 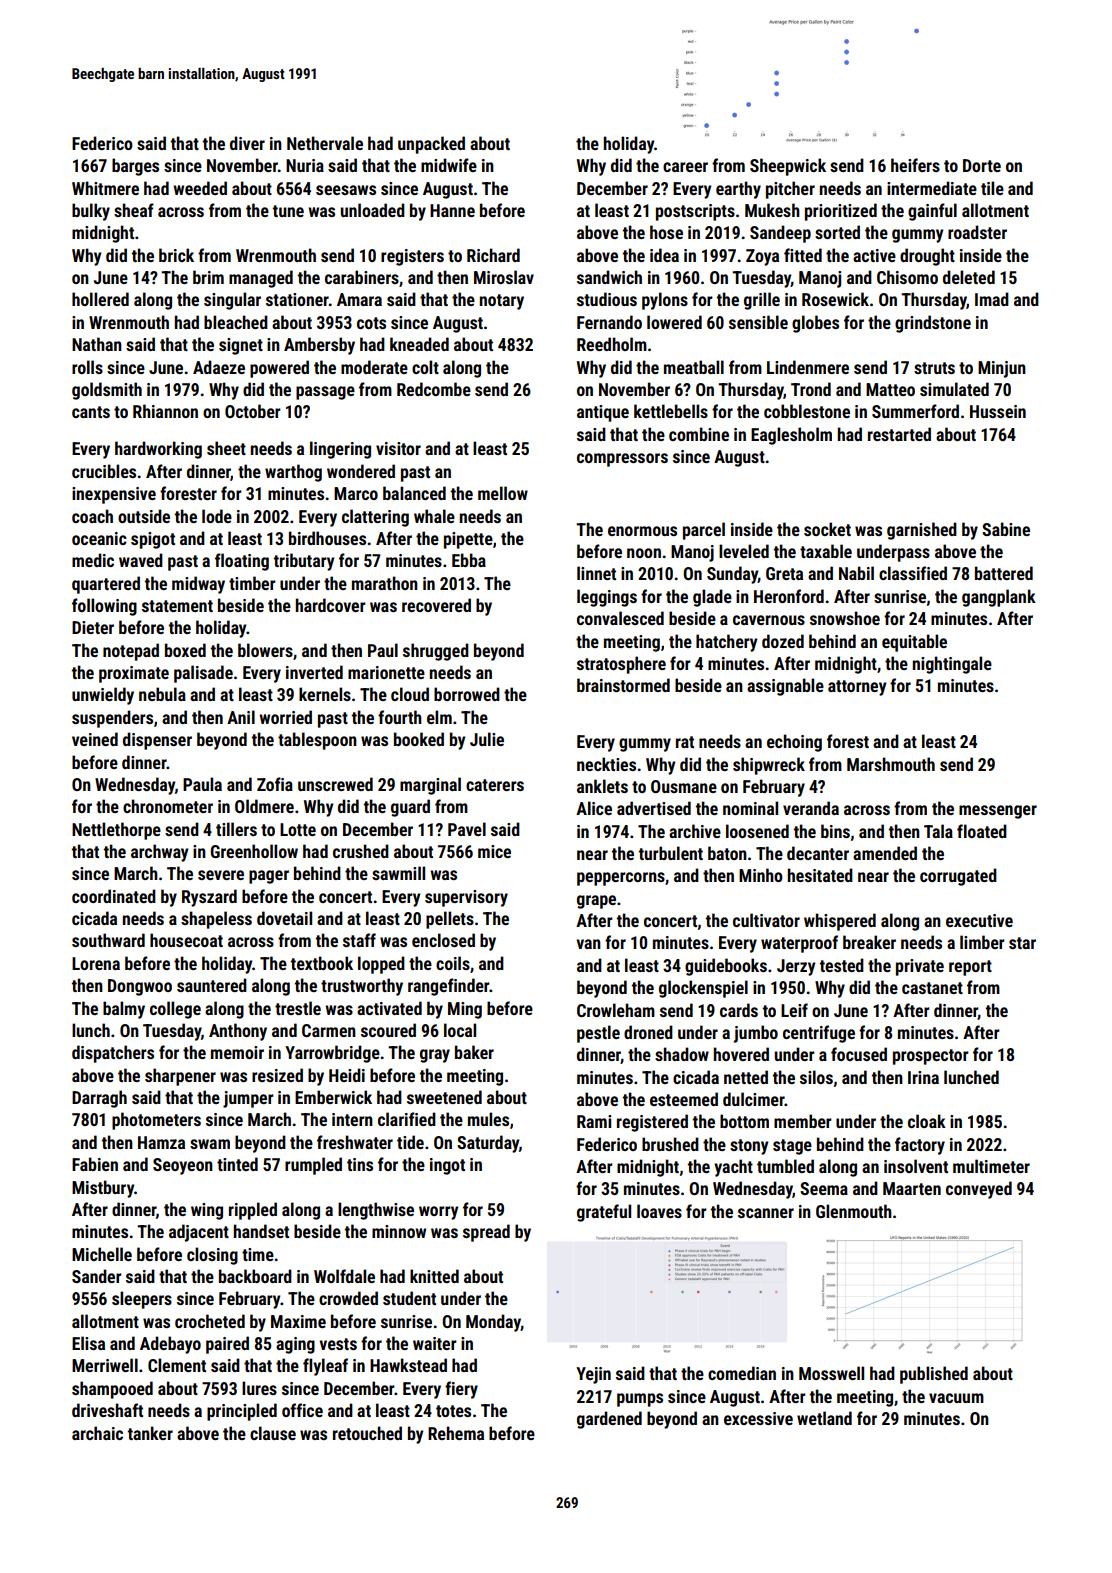 What do you see at coordinates (956, 1398) in the page?
I see `vacuum` at bounding box center [956, 1398].
